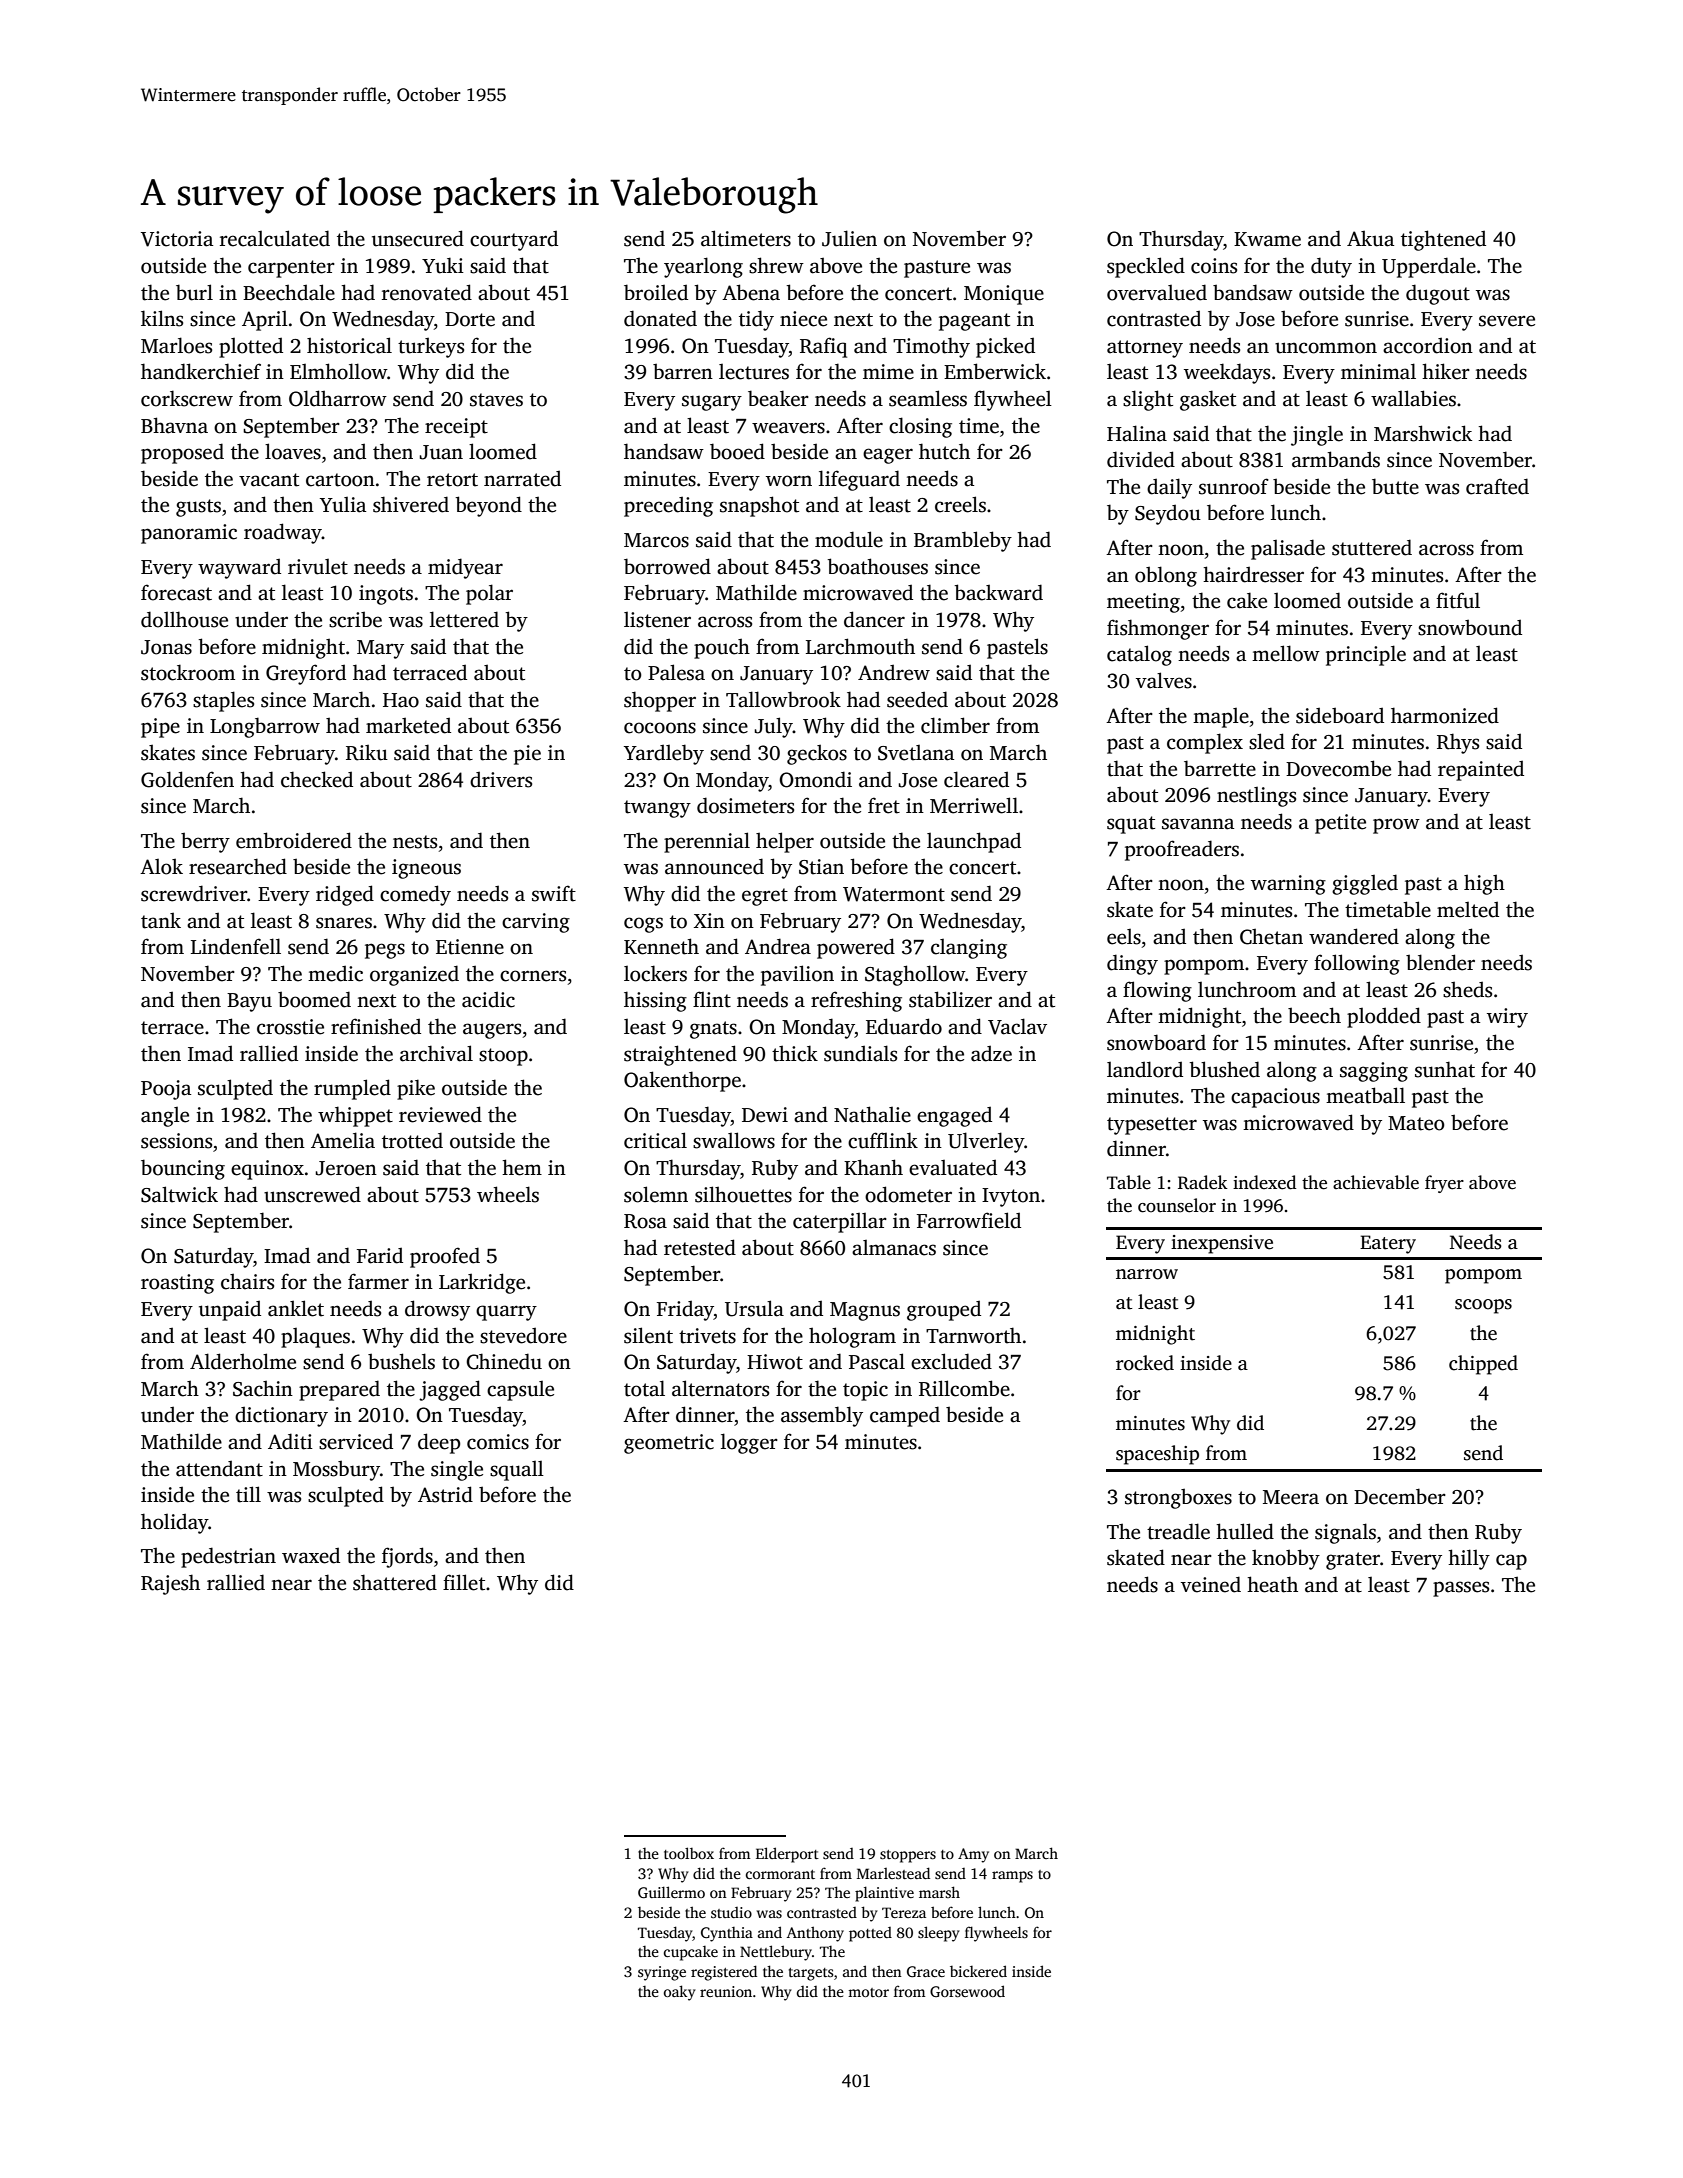  I want to click on reunion, so click(726, 1991).
